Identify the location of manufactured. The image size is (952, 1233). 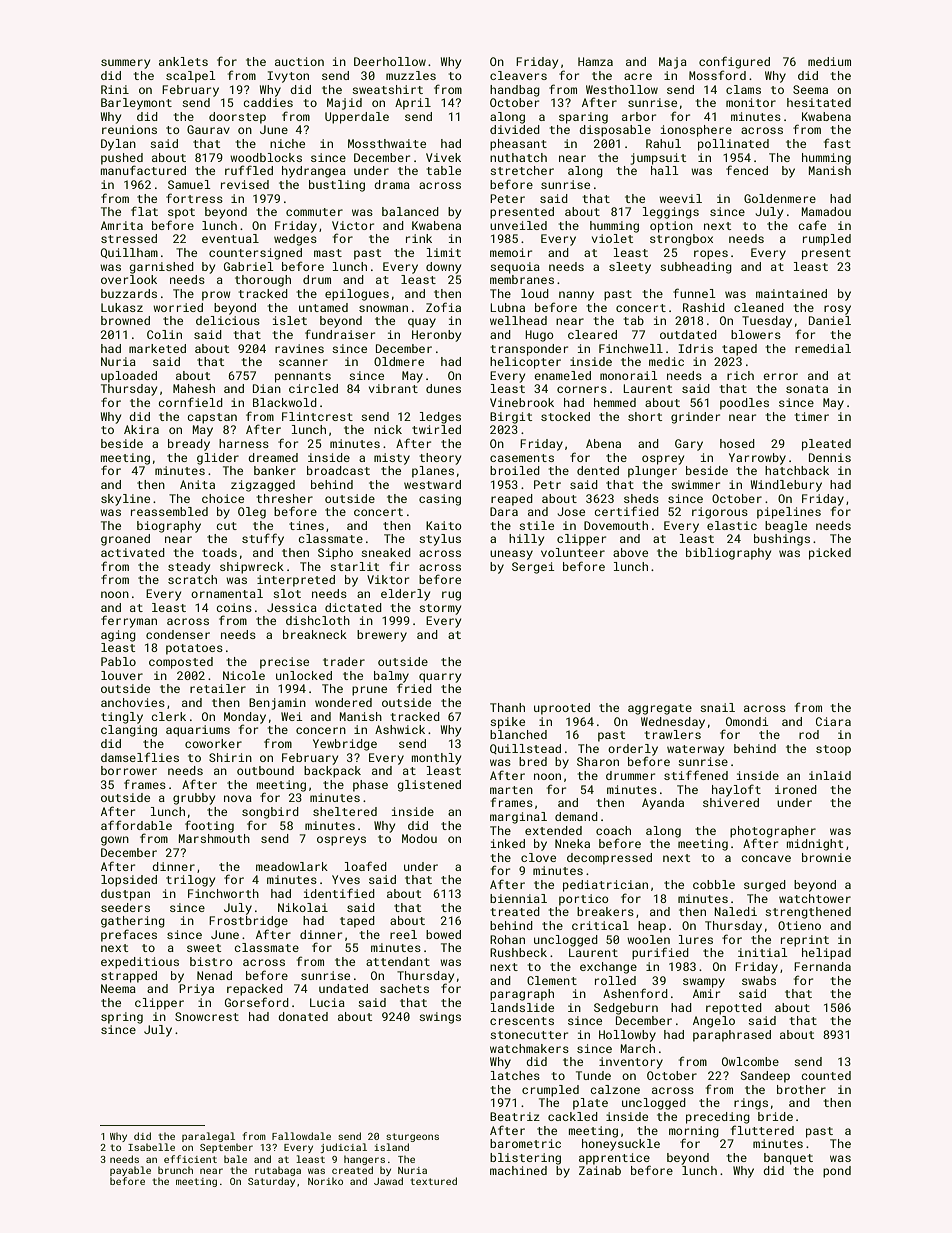
(143, 170).
